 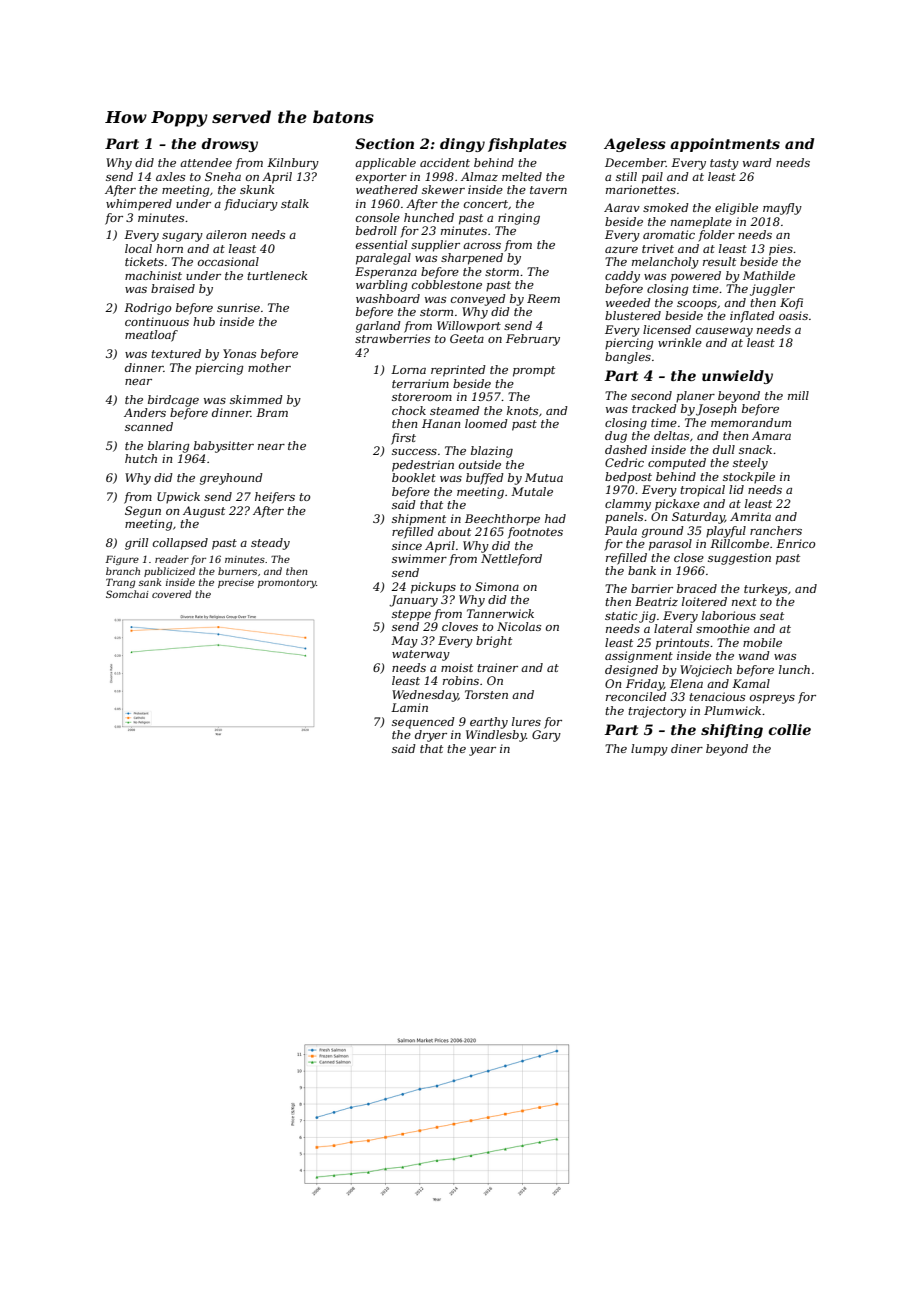 I want to click on shipment, so click(x=419, y=520).
